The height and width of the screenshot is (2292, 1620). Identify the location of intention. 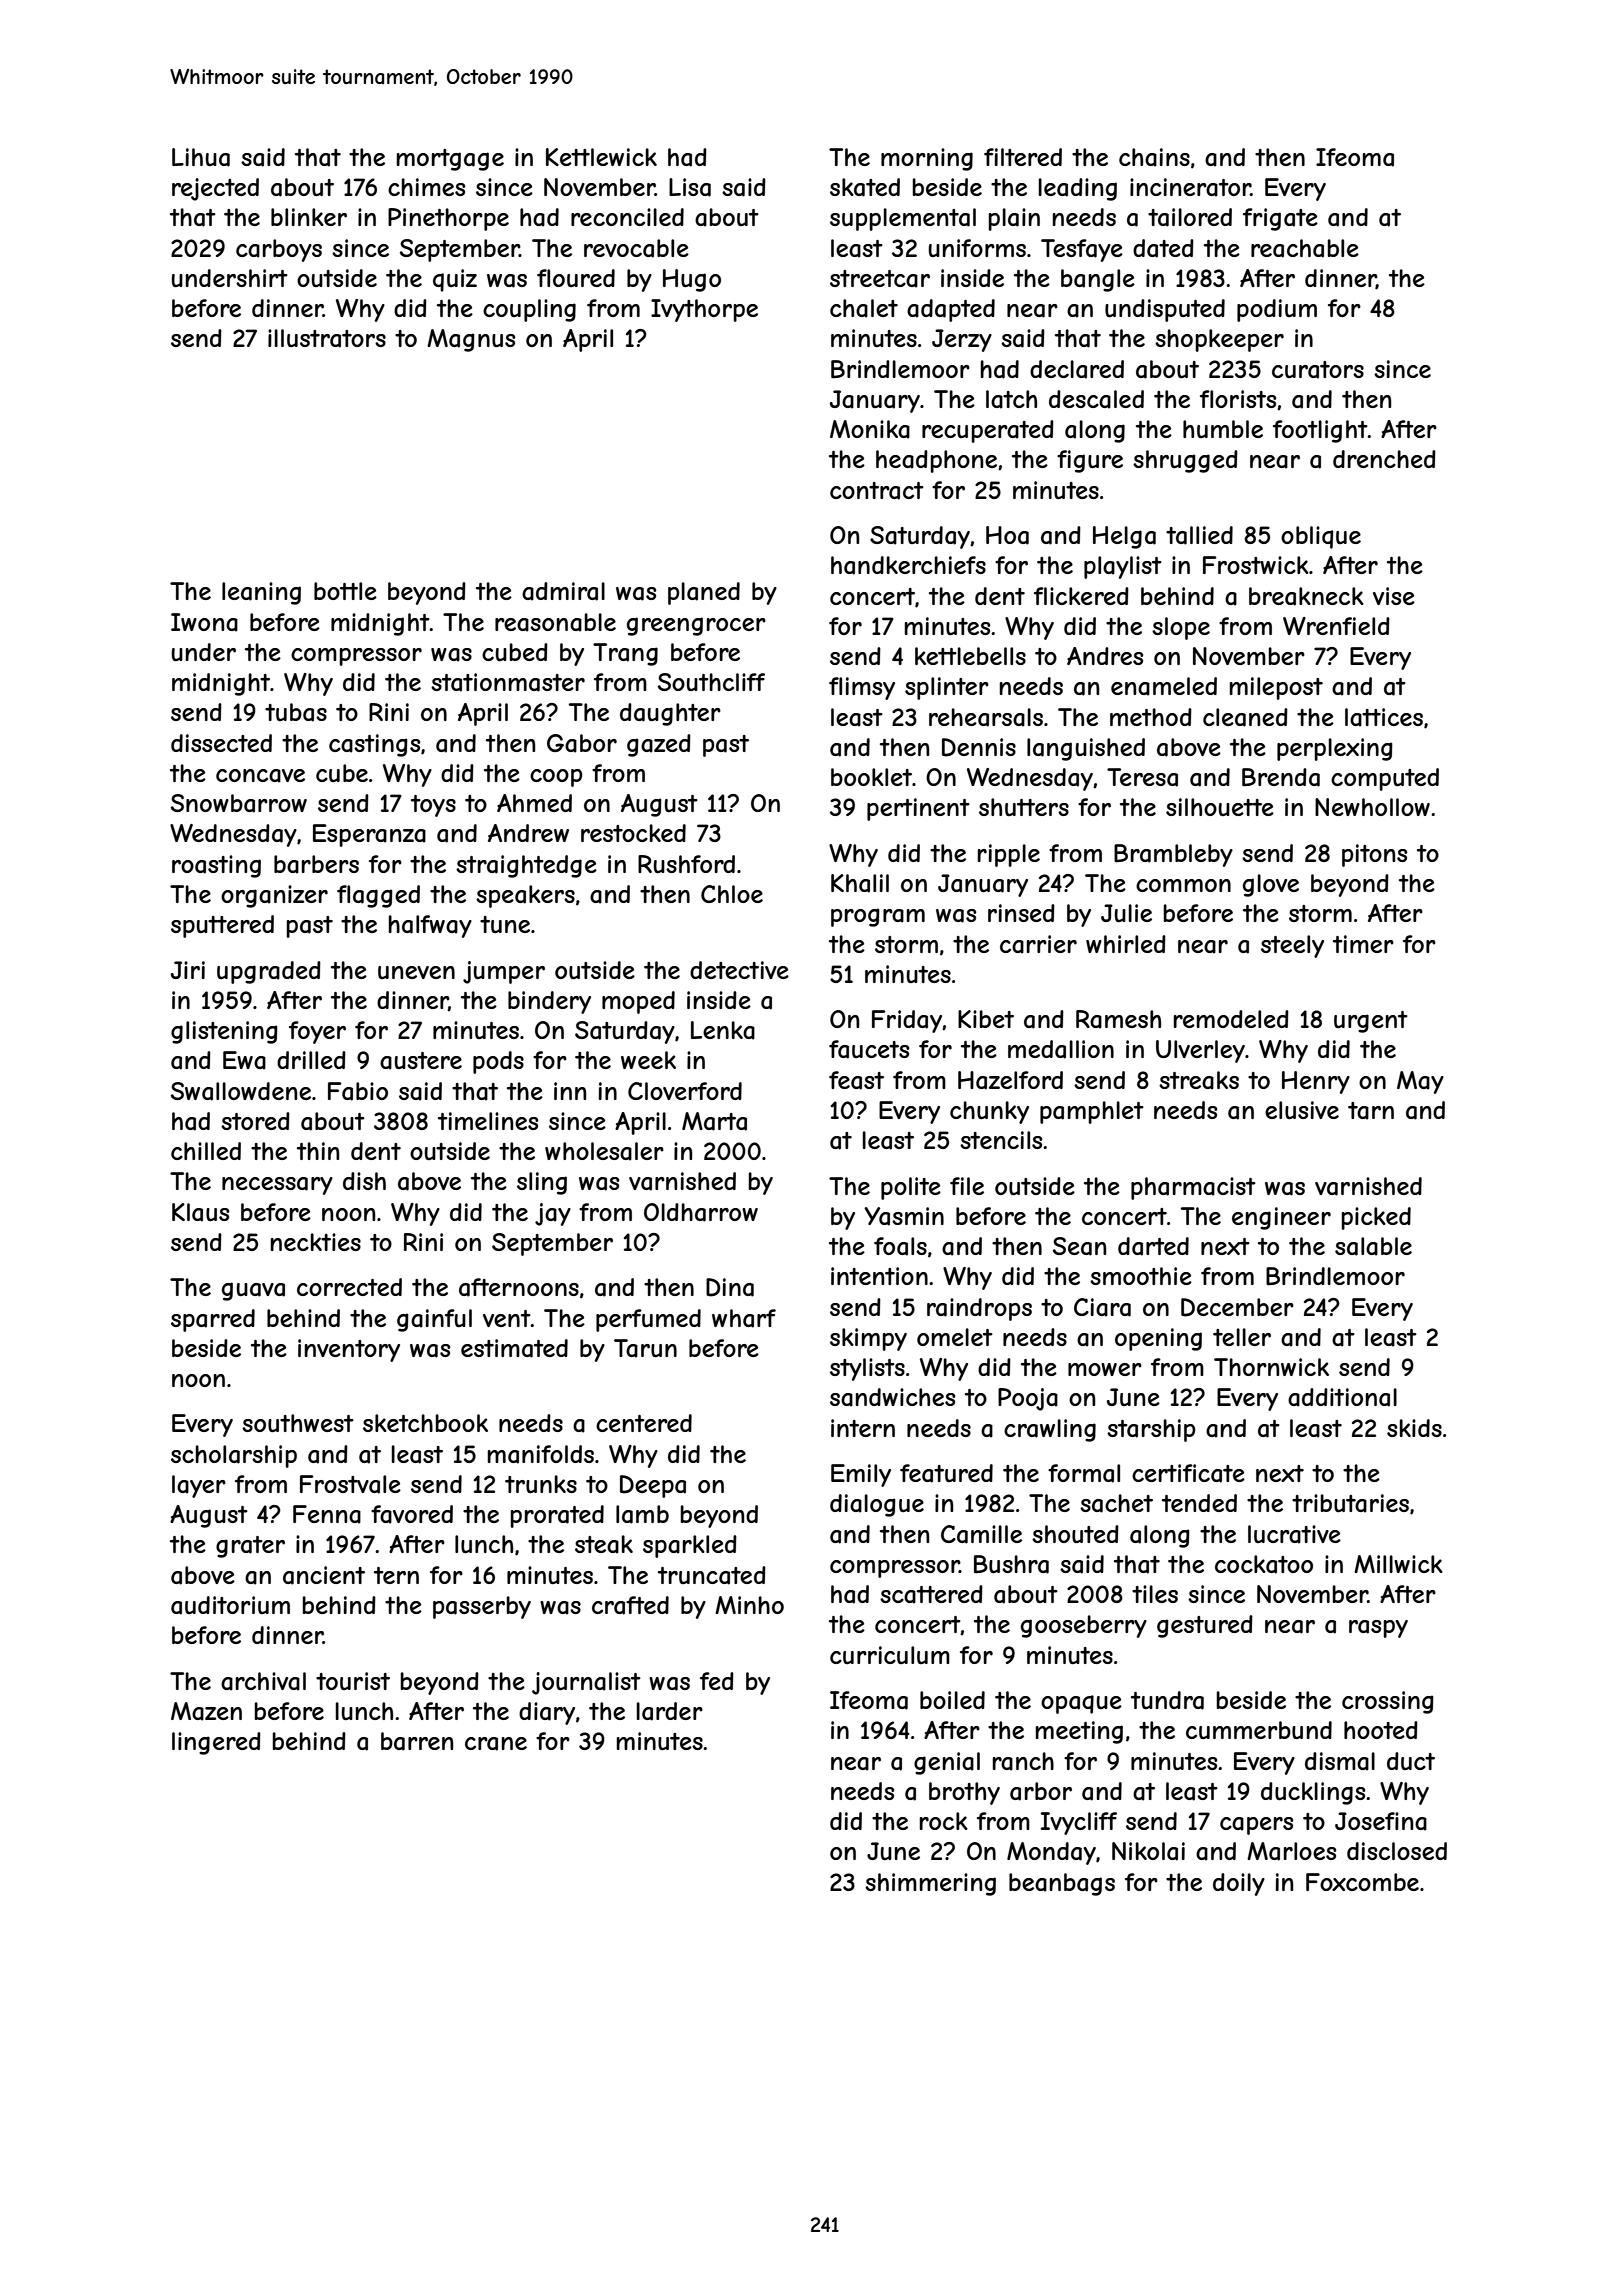
(879, 1276).
